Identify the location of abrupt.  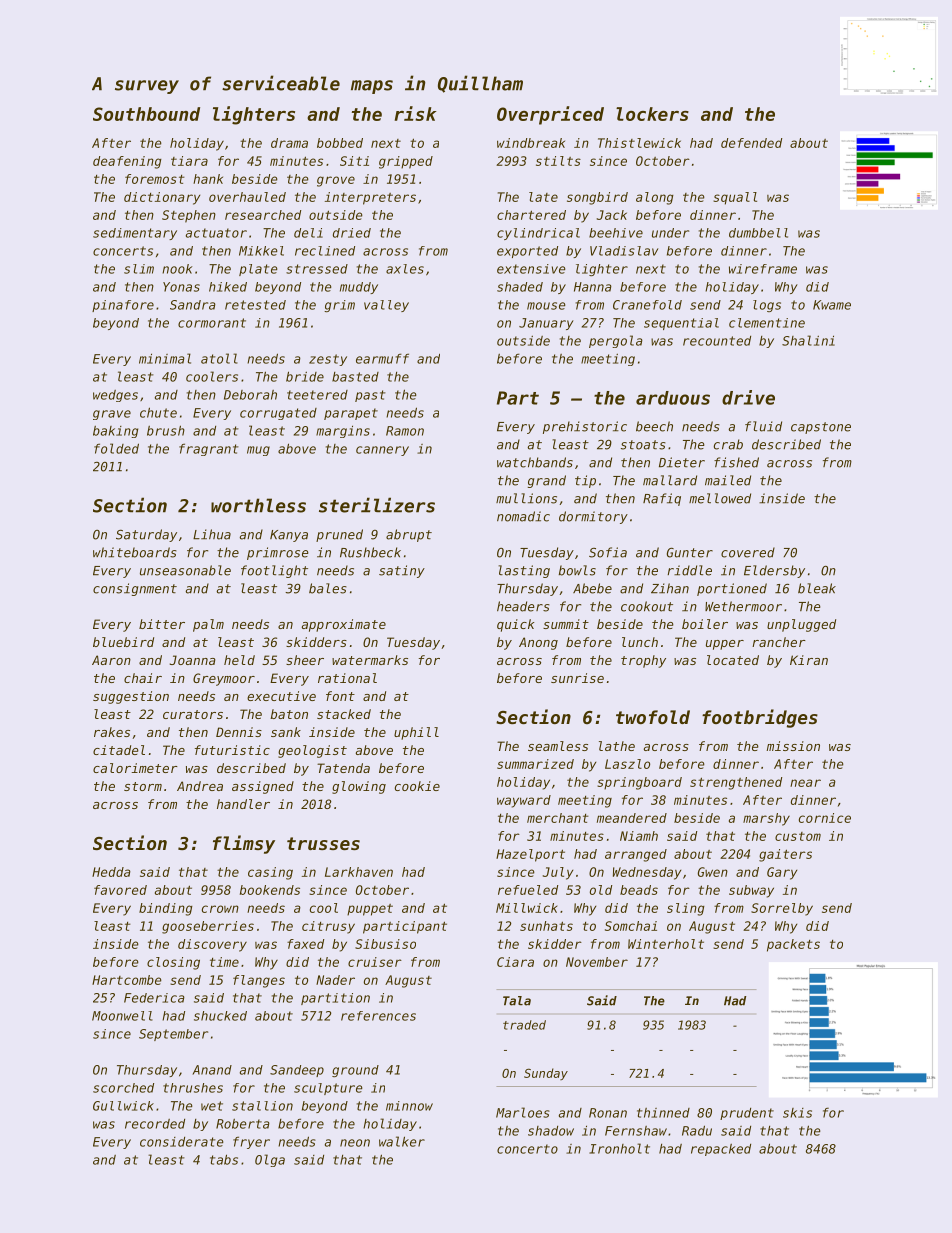
(409, 535).
